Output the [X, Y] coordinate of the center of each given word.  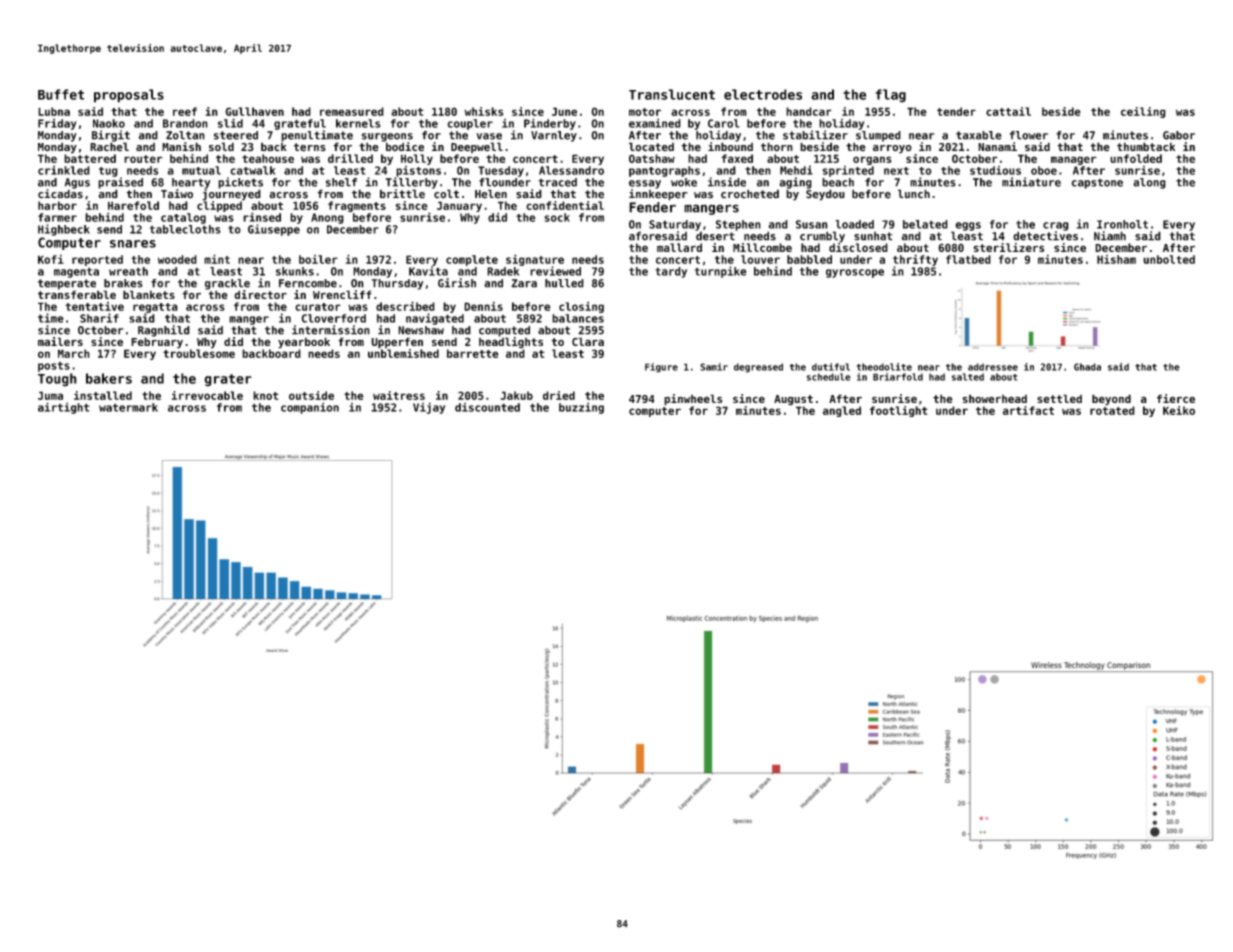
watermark [128, 407]
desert [715, 236]
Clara [588, 341]
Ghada [1087, 367]
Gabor [1179, 135]
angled [842, 411]
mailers [60, 341]
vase [489, 136]
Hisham [1116, 259]
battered [90, 158]
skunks [295, 271]
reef [185, 111]
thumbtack [1146, 146]
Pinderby [550, 124]
